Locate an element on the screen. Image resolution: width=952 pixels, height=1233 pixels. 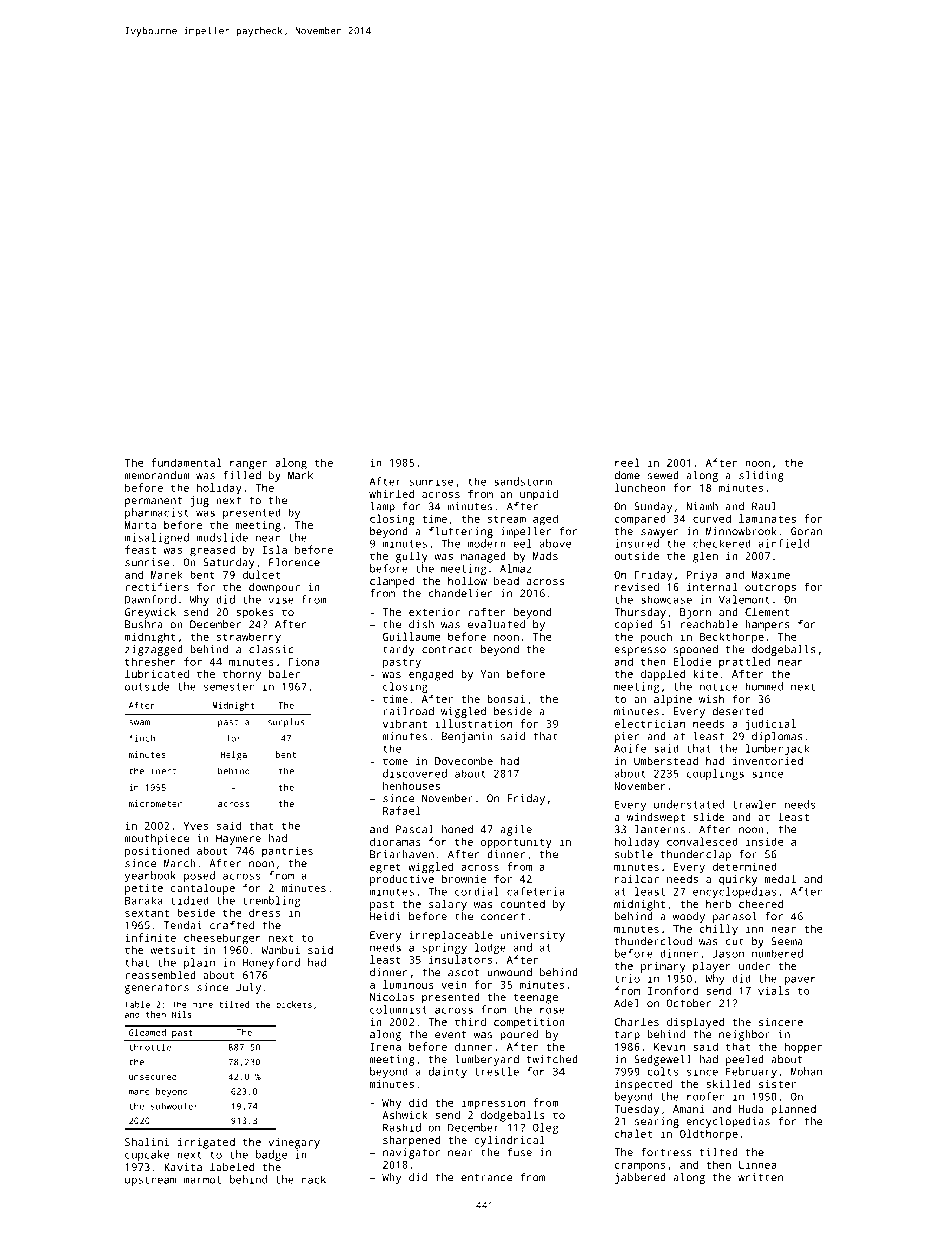
Goran is located at coordinates (806, 531).
